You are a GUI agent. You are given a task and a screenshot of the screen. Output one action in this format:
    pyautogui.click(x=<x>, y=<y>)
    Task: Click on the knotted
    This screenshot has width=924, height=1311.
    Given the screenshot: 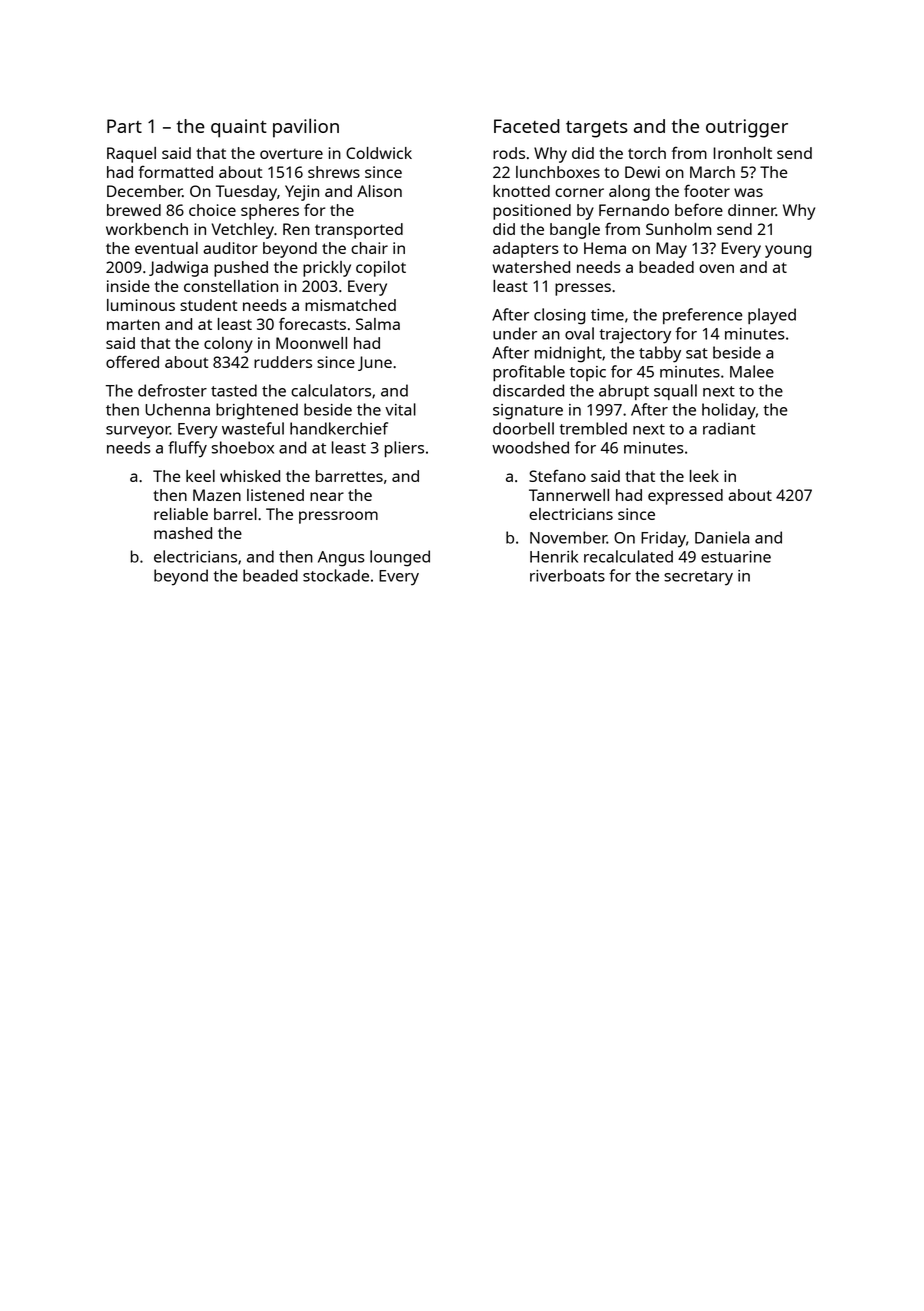 What is the action you would take?
    pyautogui.click(x=521, y=191)
